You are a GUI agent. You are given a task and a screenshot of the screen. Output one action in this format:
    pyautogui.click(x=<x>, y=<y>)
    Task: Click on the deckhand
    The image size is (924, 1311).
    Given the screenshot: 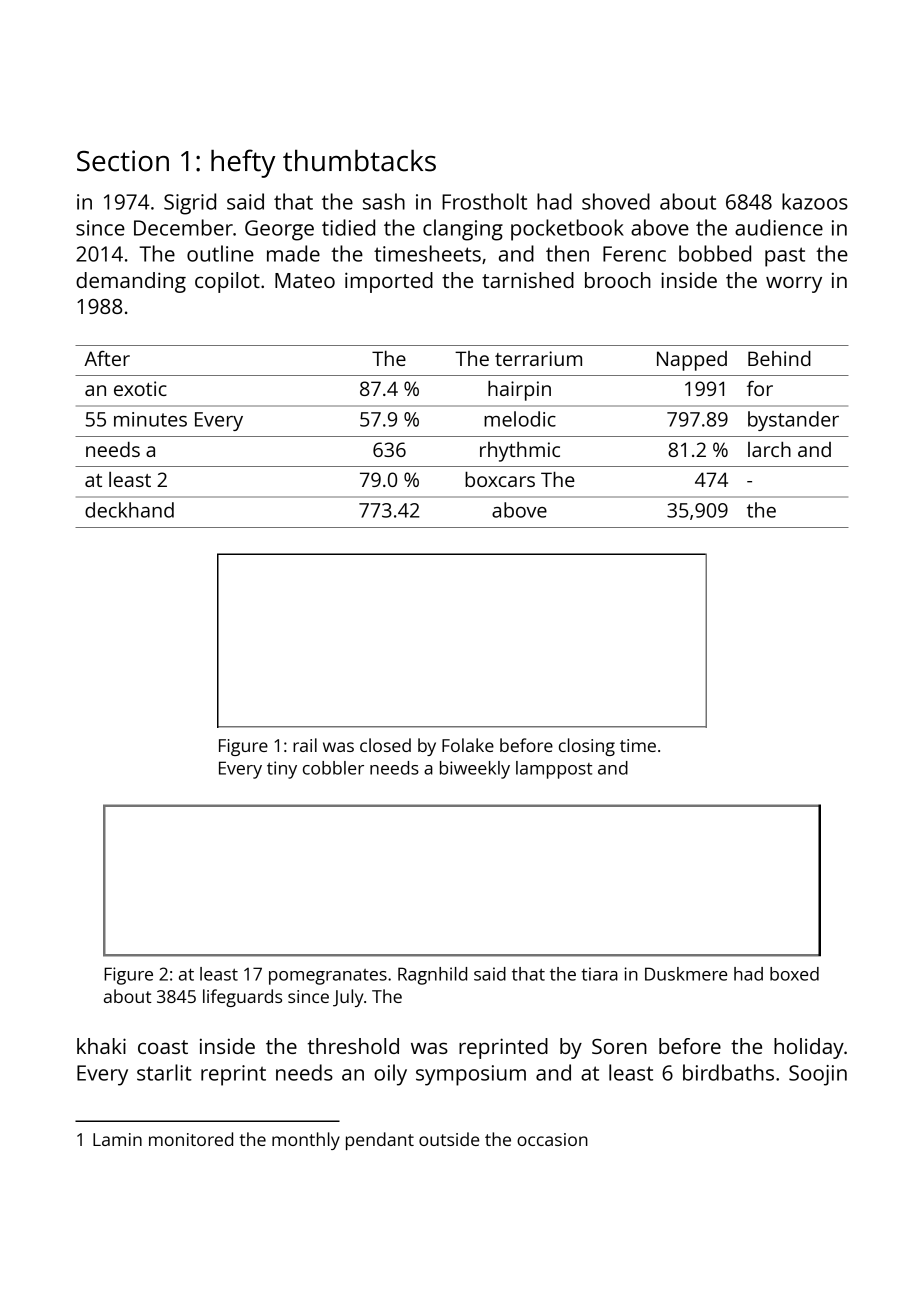 What is the action you would take?
    pyautogui.click(x=129, y=510)
